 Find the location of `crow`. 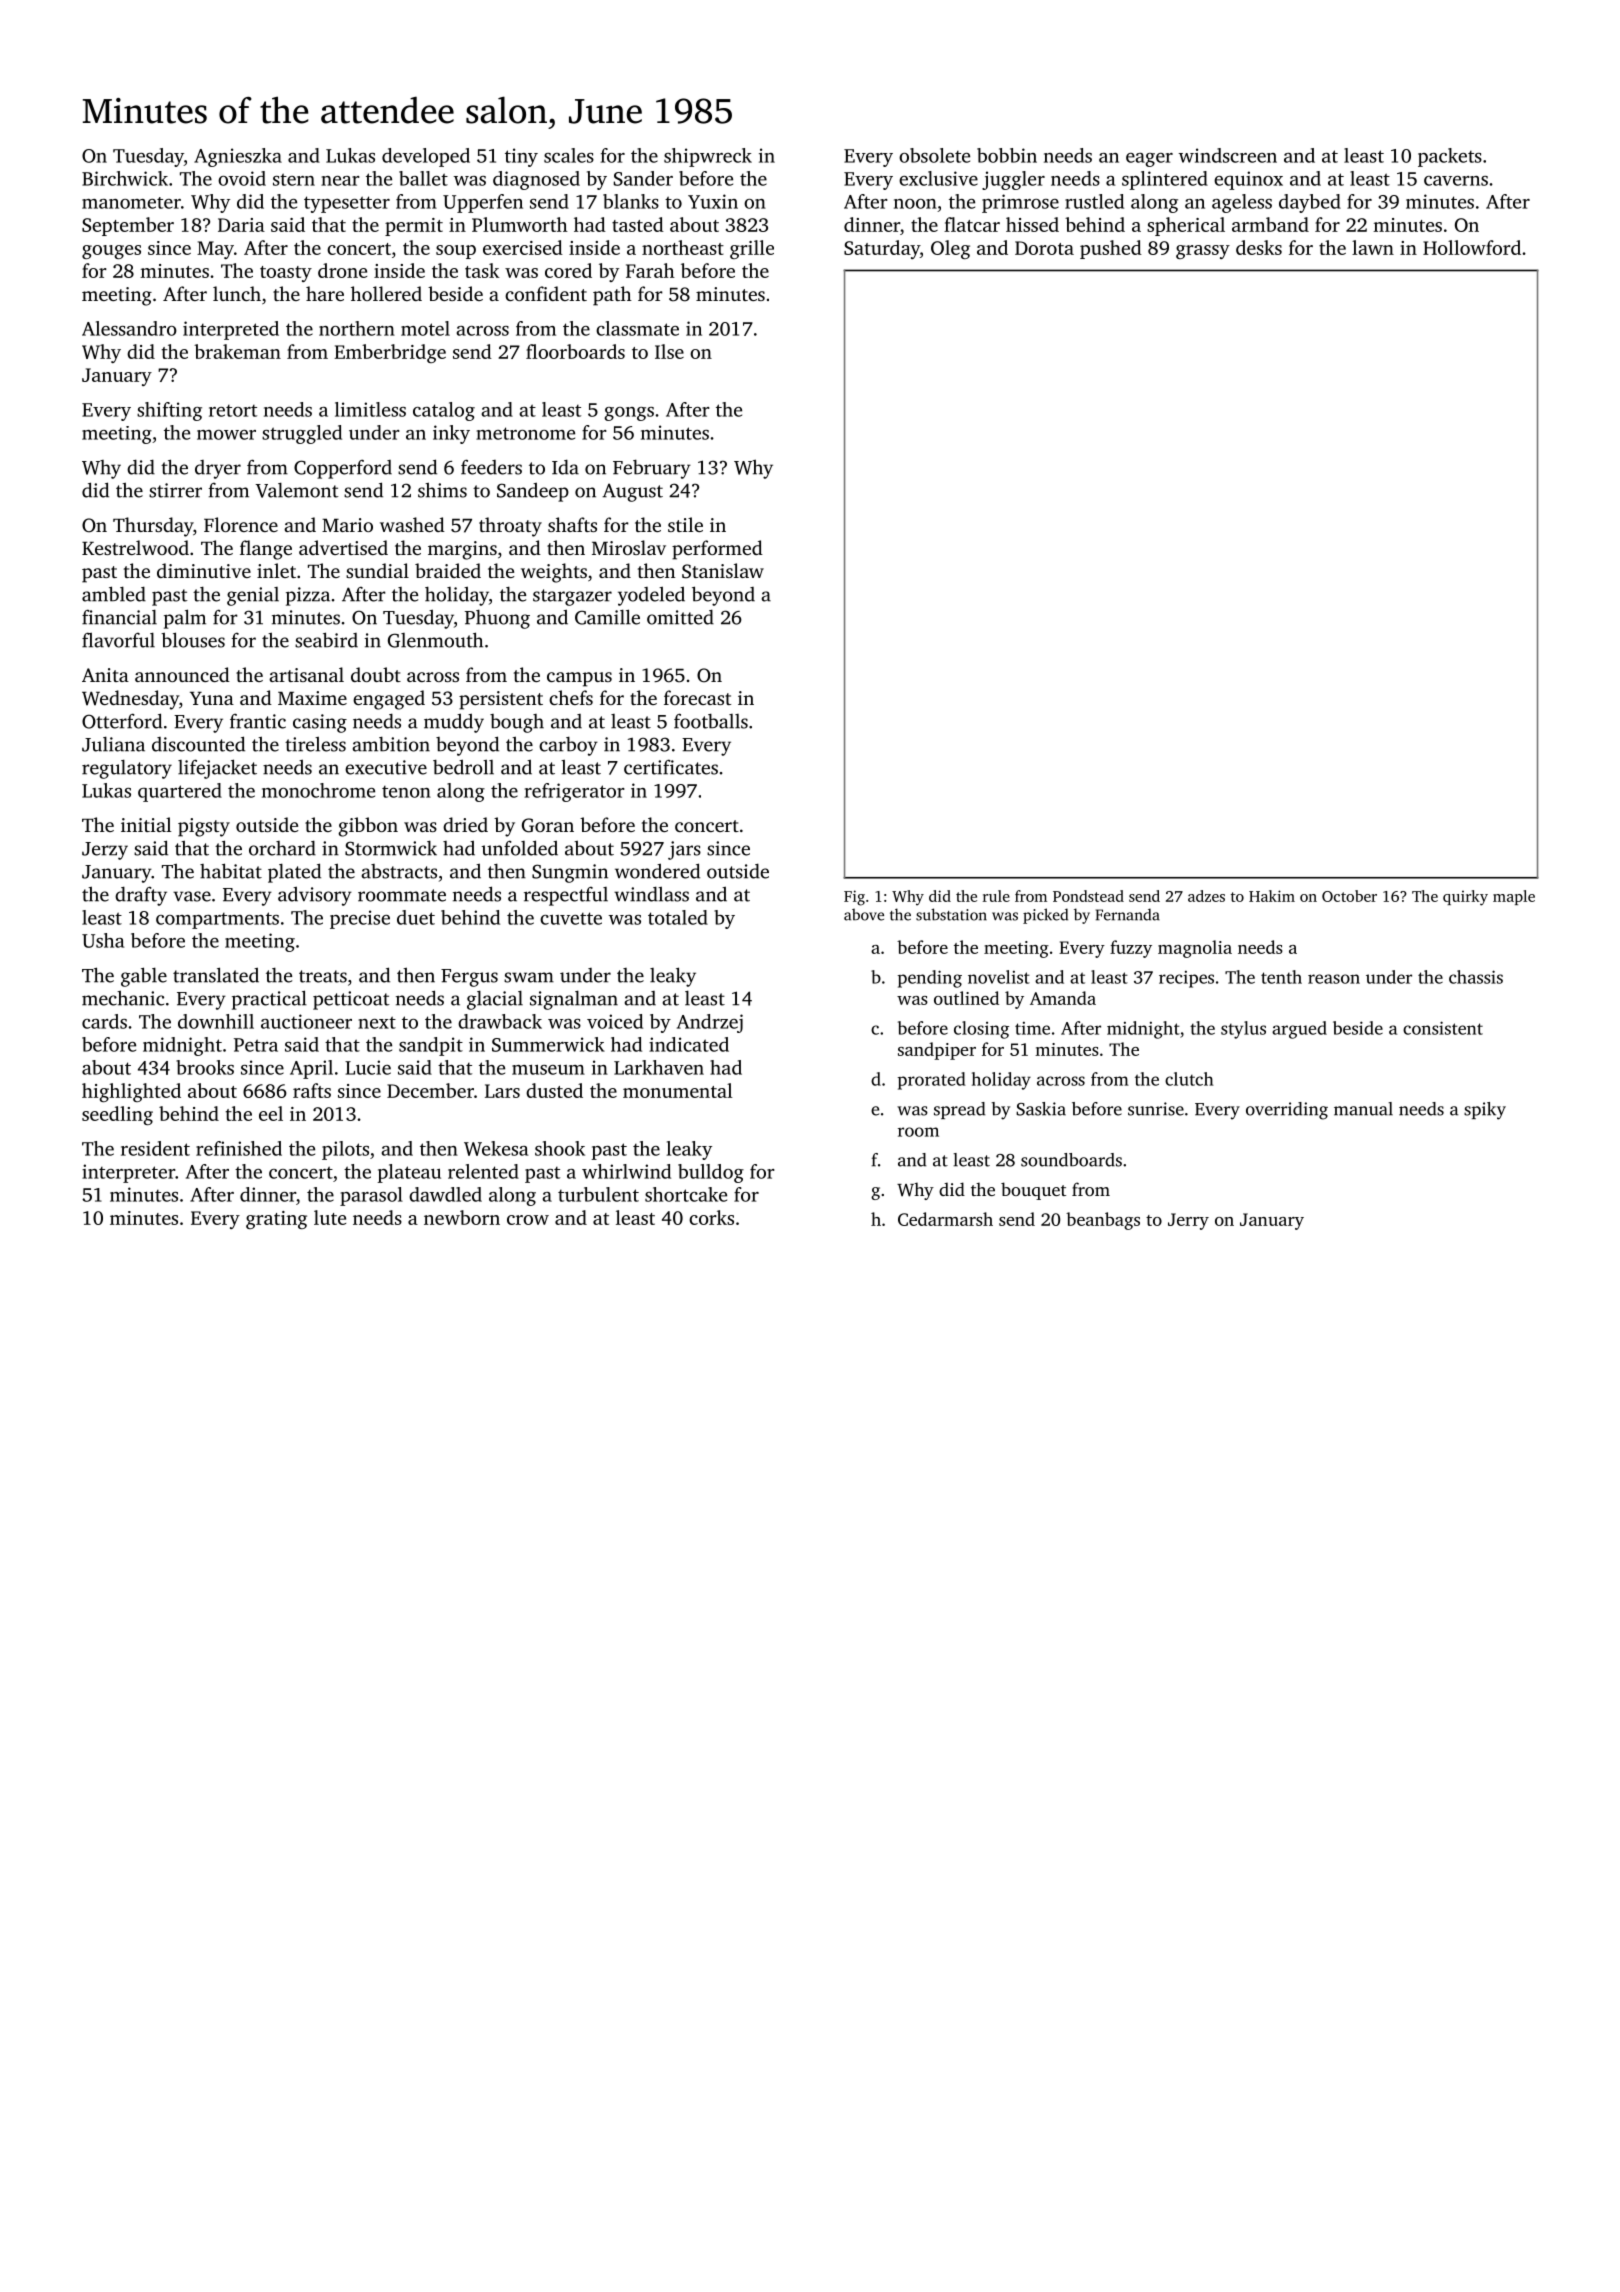

crow is located at coordinates (528, 1220).
